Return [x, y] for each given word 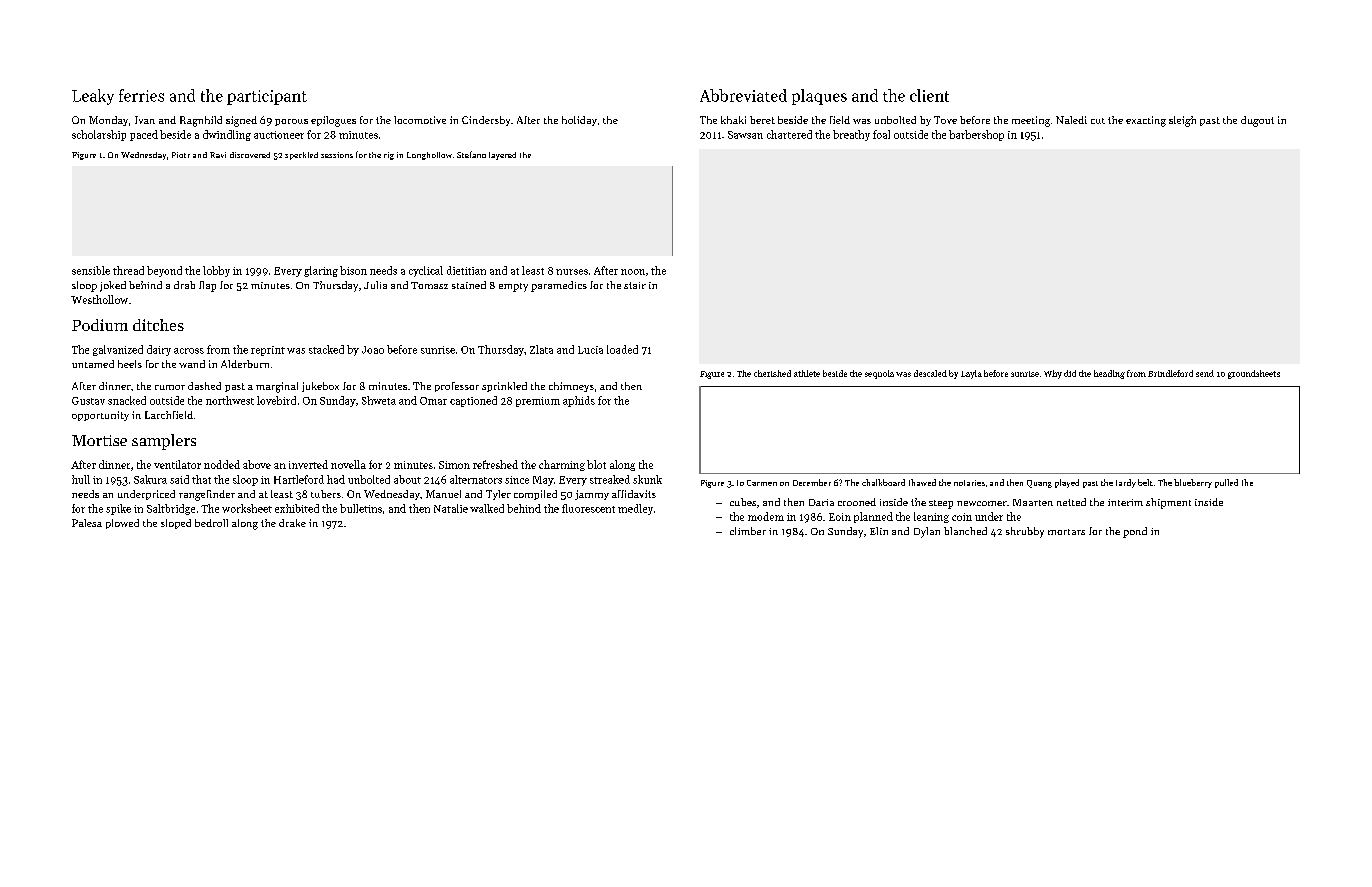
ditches [158, 325]
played [1067, 483]
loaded [622, 349]
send [1205, 373]
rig [389, 156]
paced [144, 135]
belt [1145, 482]
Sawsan [745, 135]
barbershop [976, 135]
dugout [1257, 121]
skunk [647, 479]
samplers [164, 442]
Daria [821, 502]
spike [118, 509]
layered [502, 156]
